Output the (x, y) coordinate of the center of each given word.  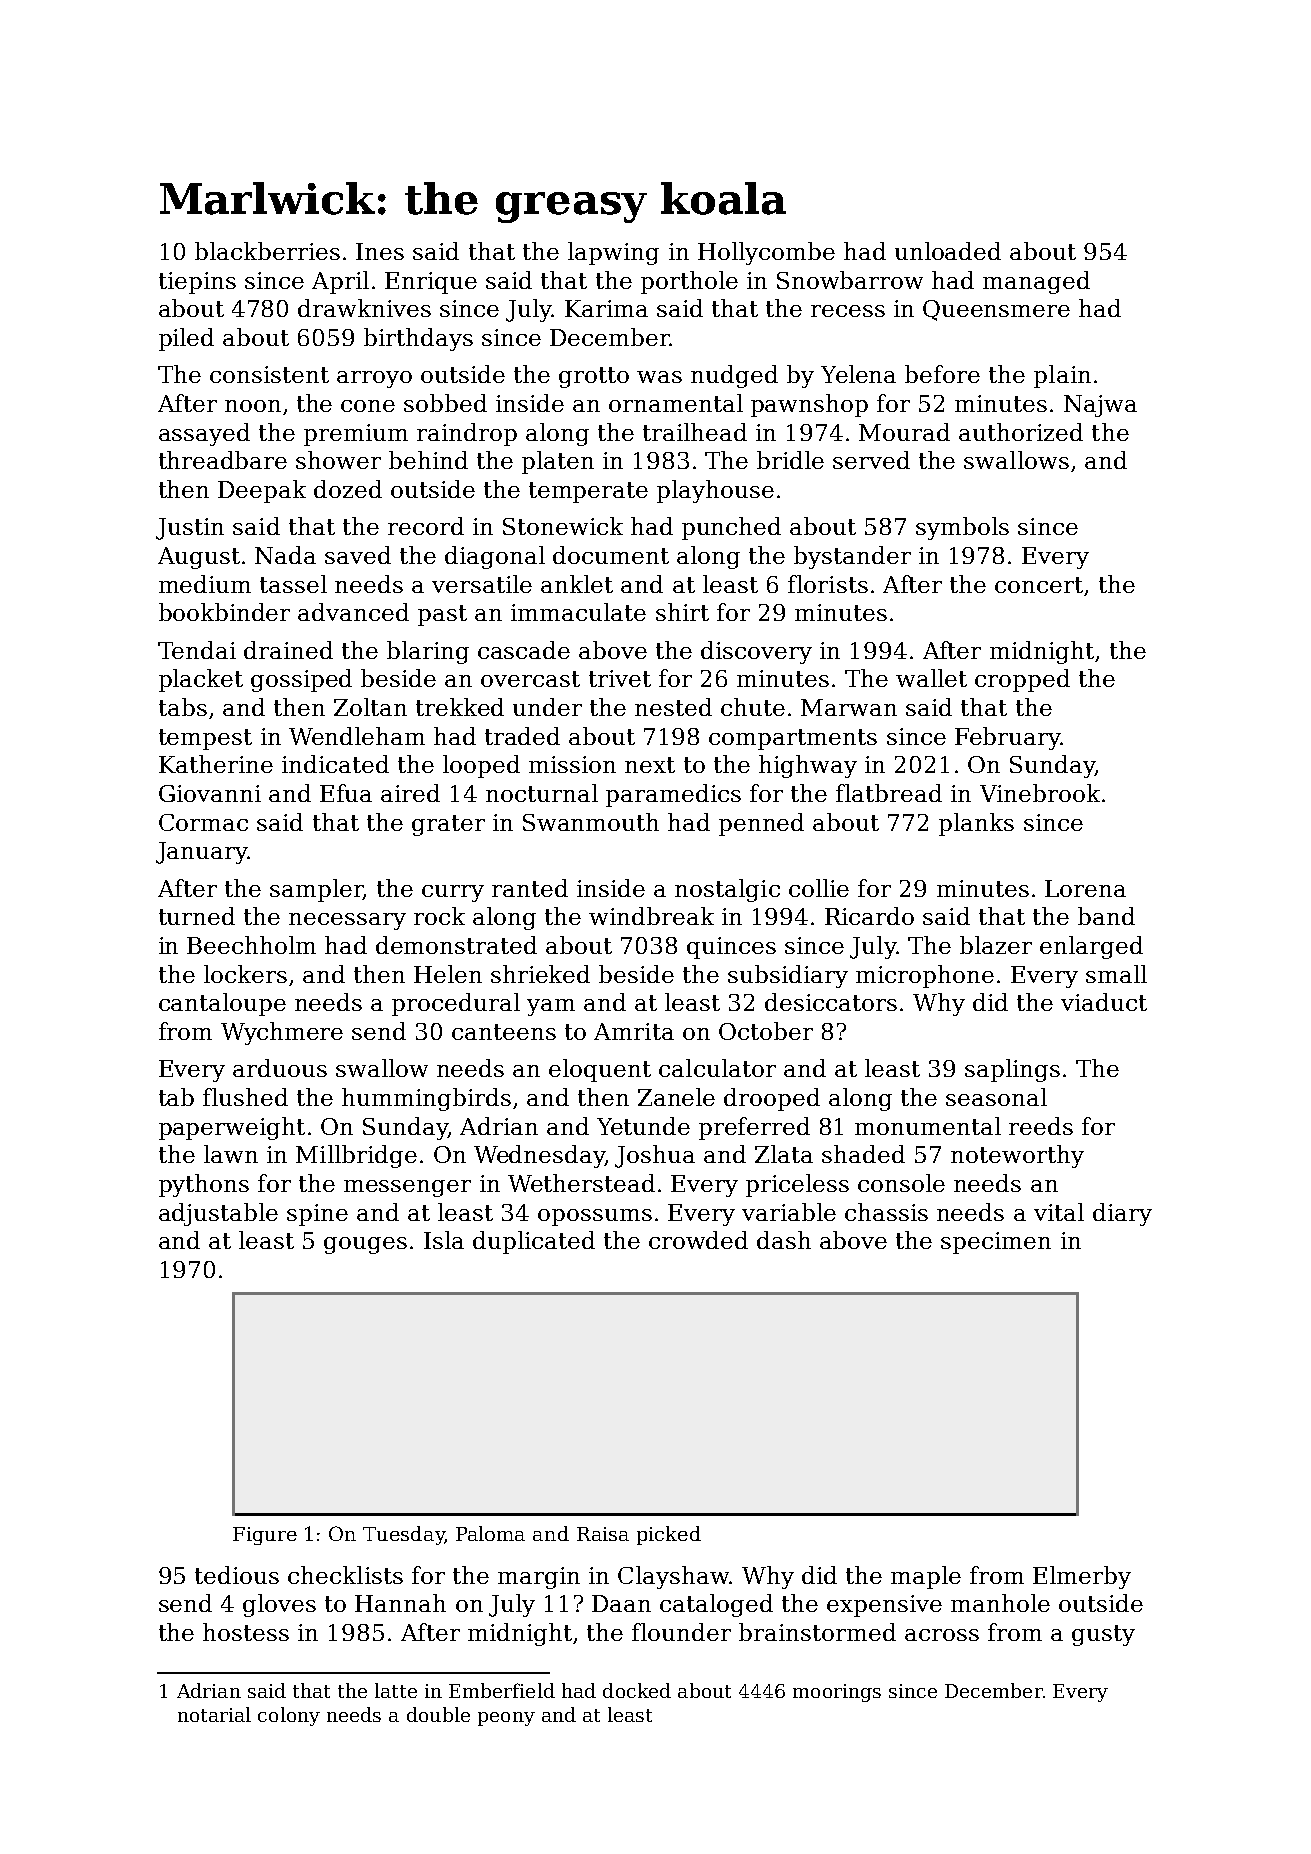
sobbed (445, 403)
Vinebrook (1040, 793)
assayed (204, 434)
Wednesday (539, 1156)
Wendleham (357, 736)
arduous (280, 1068)
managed (1036, 282)
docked (637, 1690)
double (438, 1714)
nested (673, 707)
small (1116, 974)
